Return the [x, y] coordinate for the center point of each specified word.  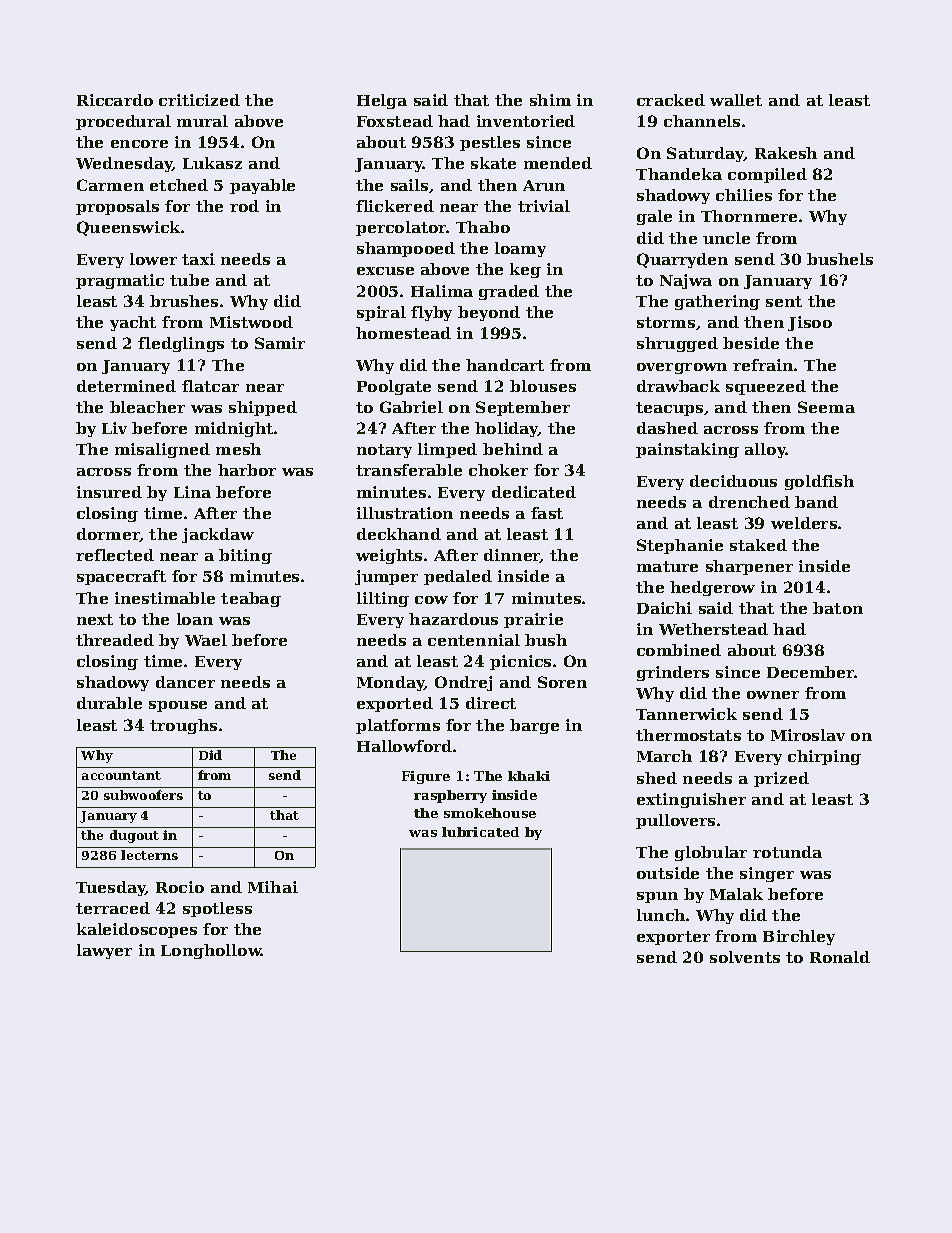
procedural [123, 122]
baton [838, 608]
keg [525, 270]
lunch [661, 915]
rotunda [787, 852]
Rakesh [786, 153]
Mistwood [251, 322]
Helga [382, 101]
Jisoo [810, 323]
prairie [533, 620]
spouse [178, 706]
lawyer [104, 951]
